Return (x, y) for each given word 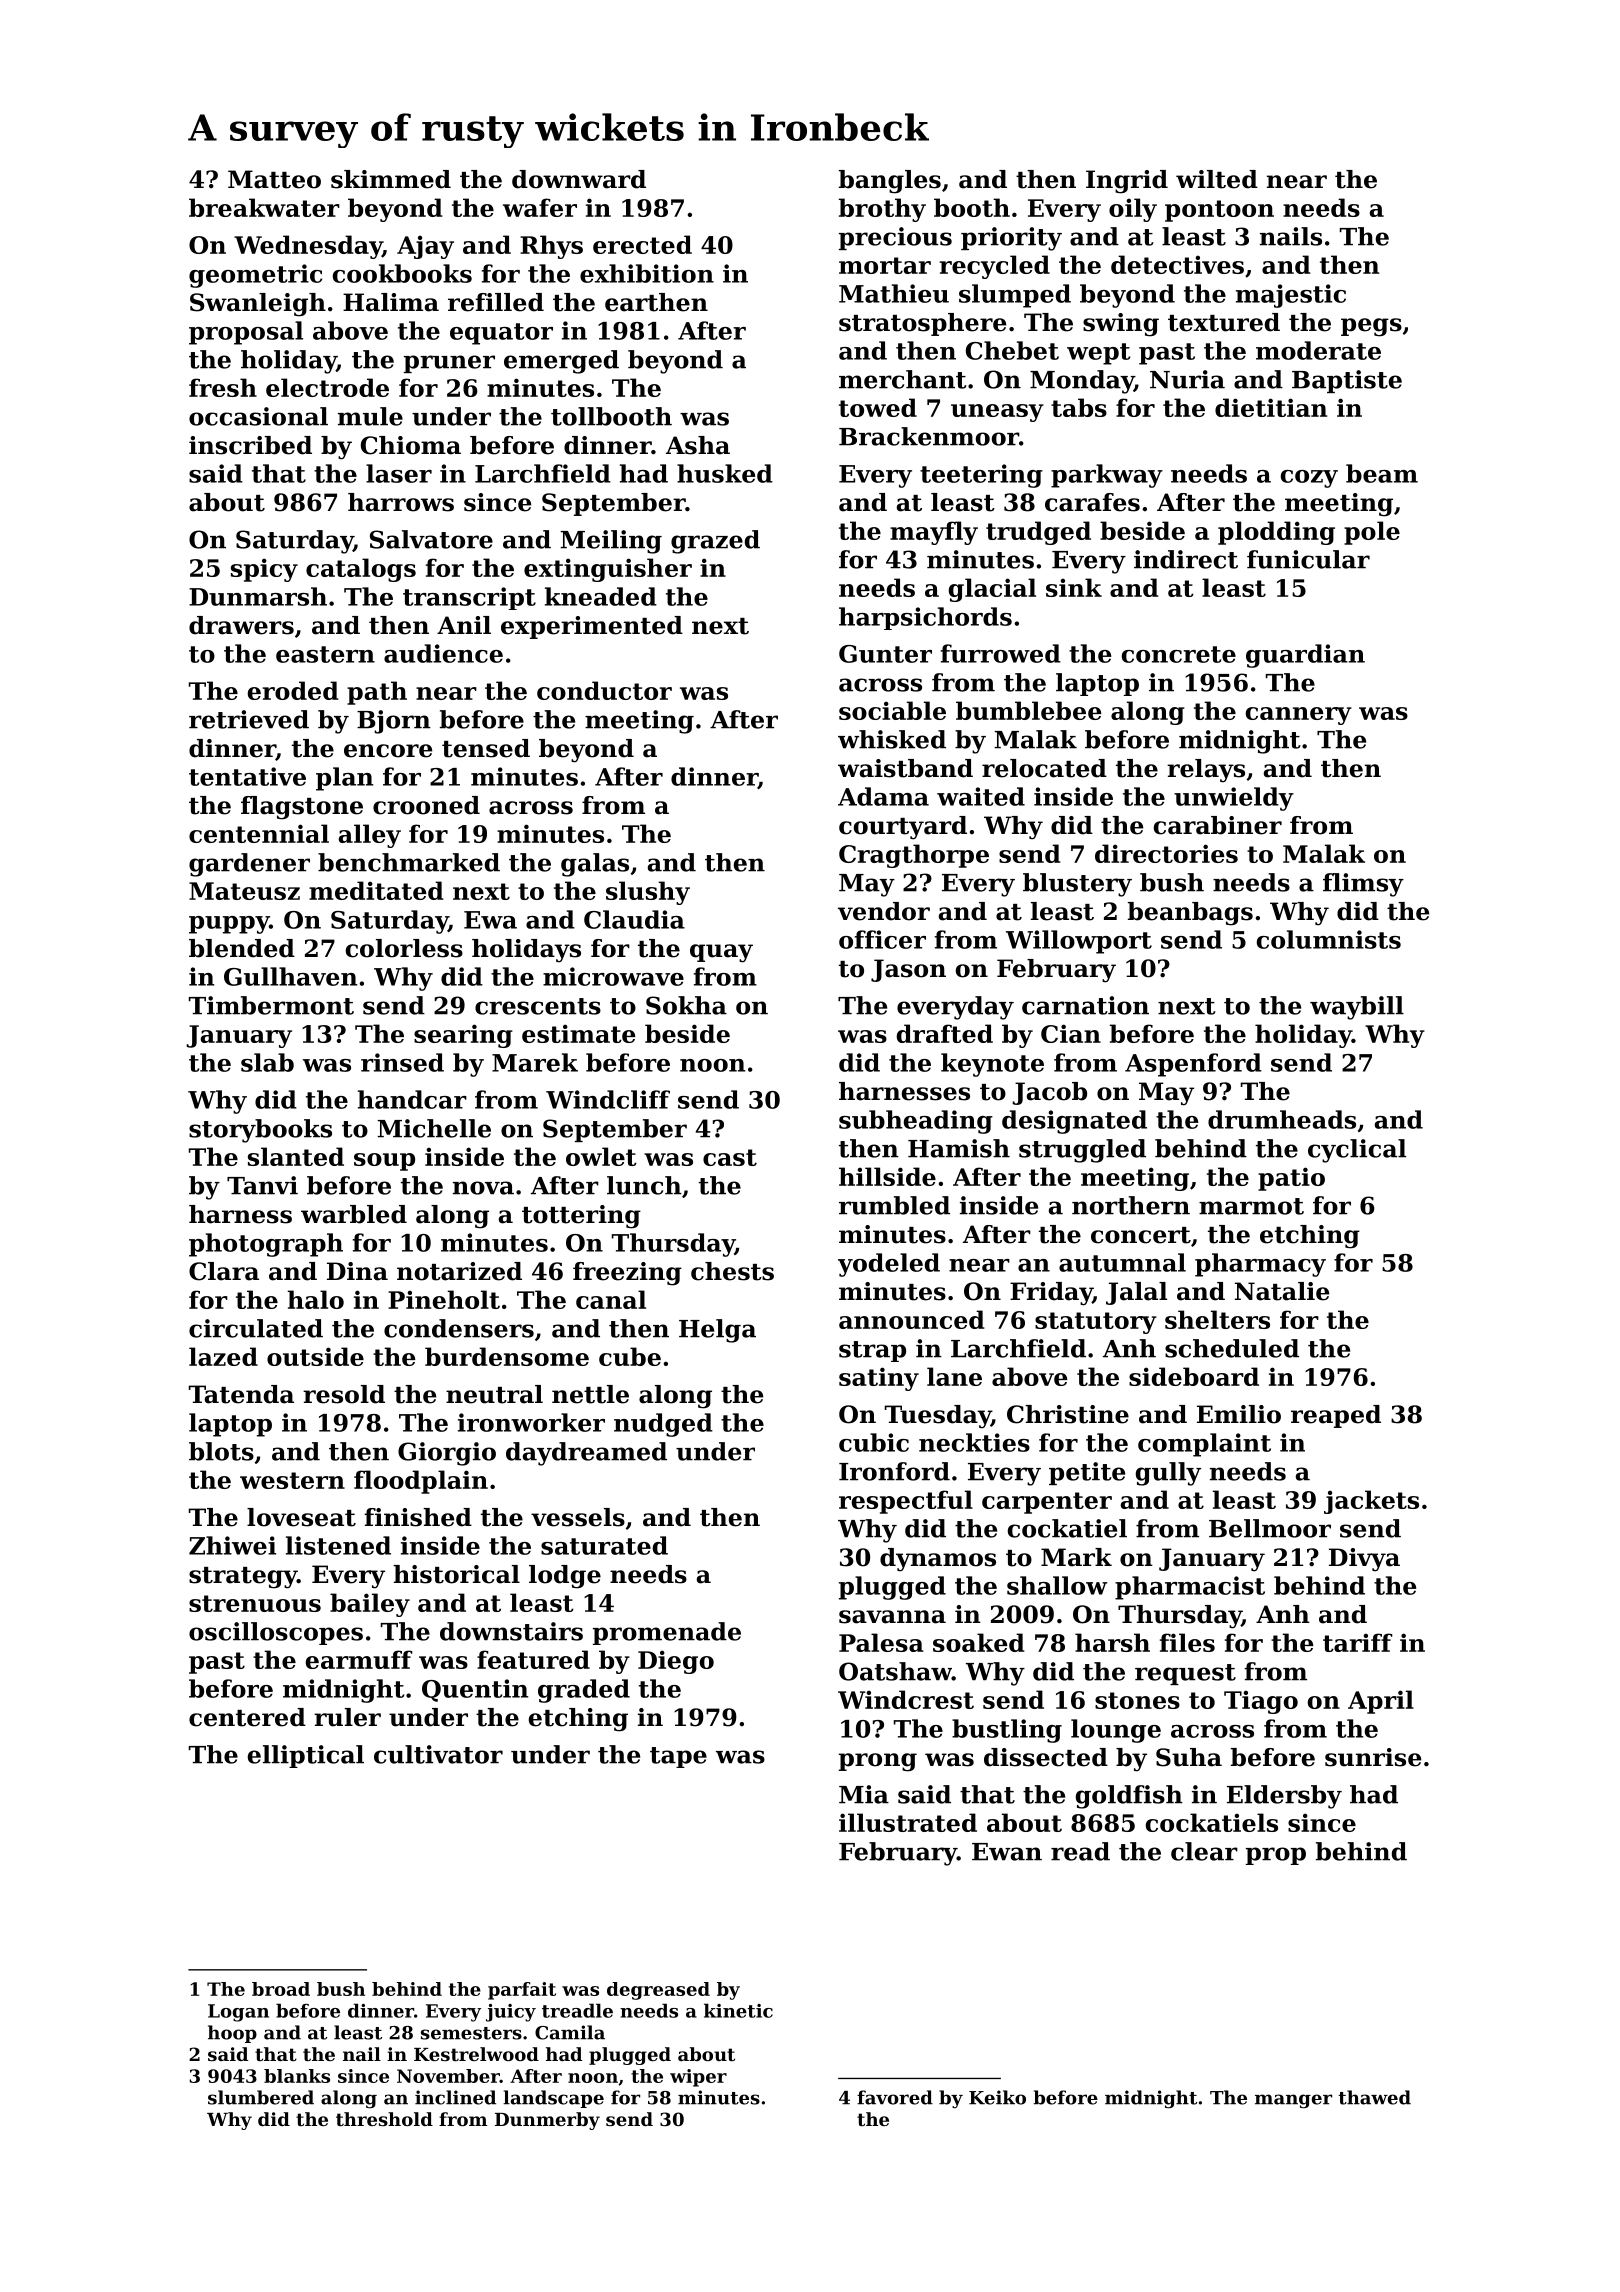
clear (1204, 1851)
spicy (264, 570)
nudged (663, 1425)
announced (912, 1319)
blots (221, 1451)
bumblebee (1029, 710)
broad (281, 1989)
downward (579, 179)
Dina (357, 1271)
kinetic (738, 2010)
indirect (1186, 559)
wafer (540, 207)
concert (1141, 1235)
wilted (1217, 179)
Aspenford (1193, 1065)
